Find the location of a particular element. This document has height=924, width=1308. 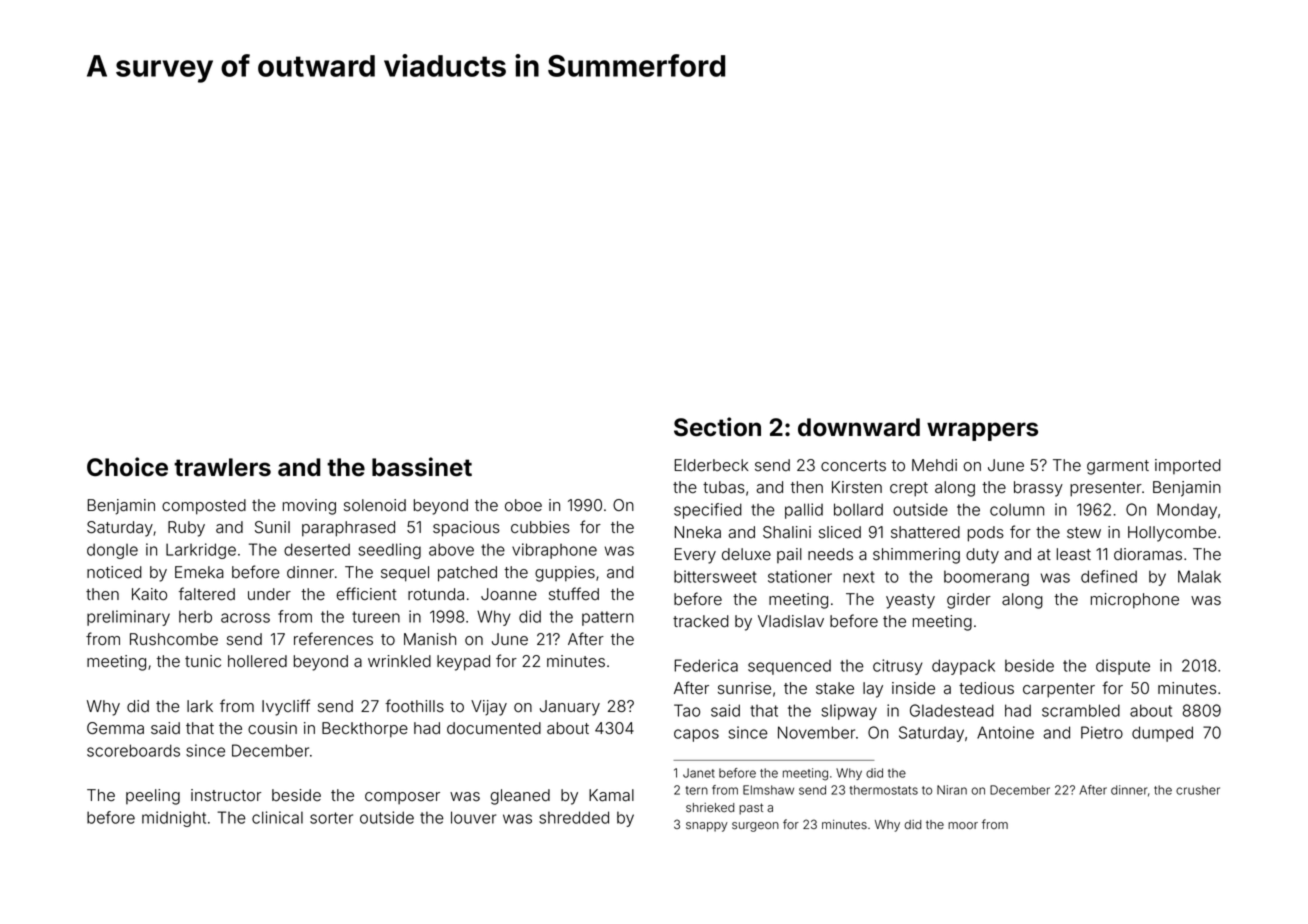

Section is located at coordinates (717, 427).
